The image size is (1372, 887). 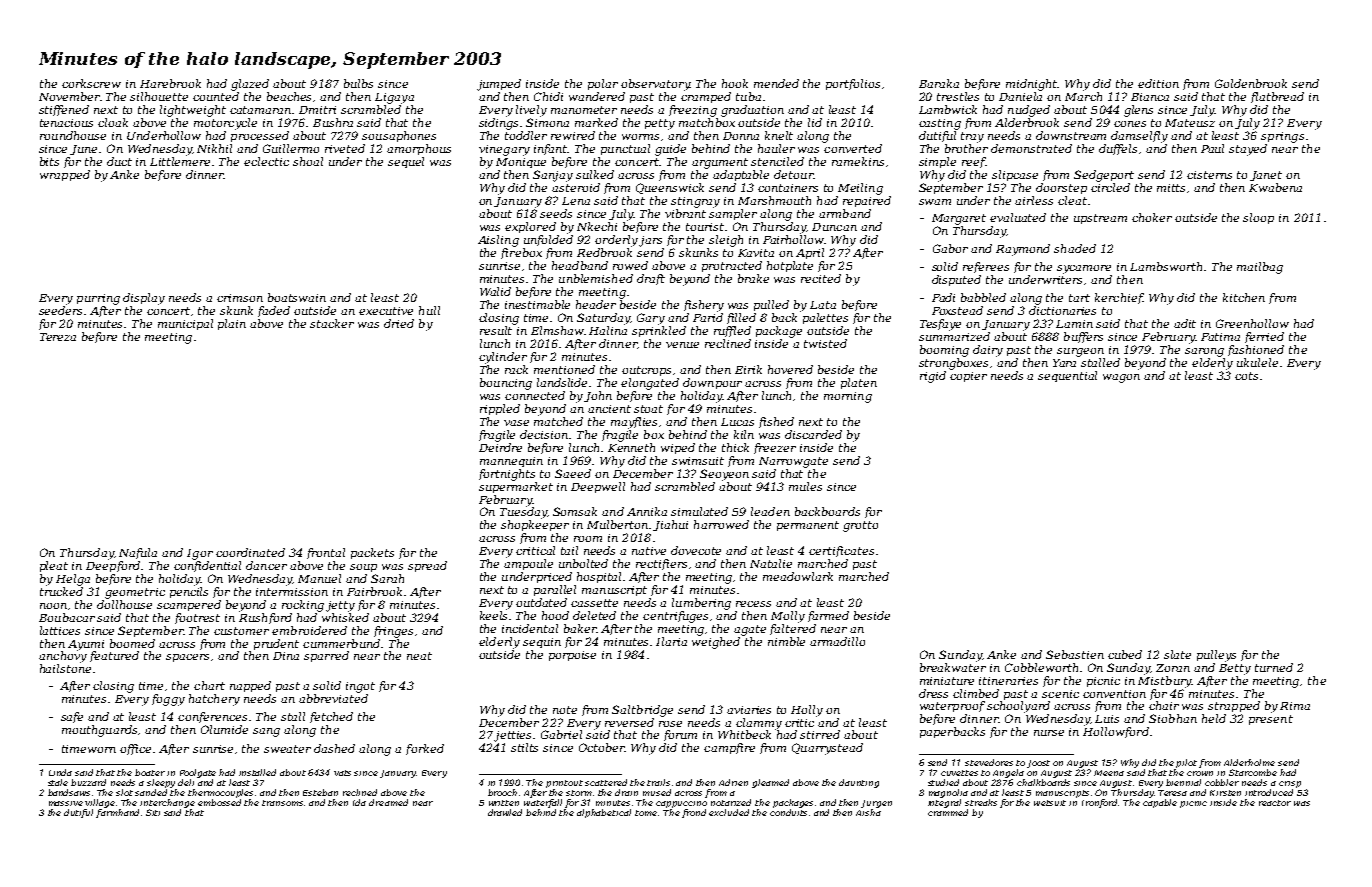 I want to click on plain, so click(x=232, y=324).
